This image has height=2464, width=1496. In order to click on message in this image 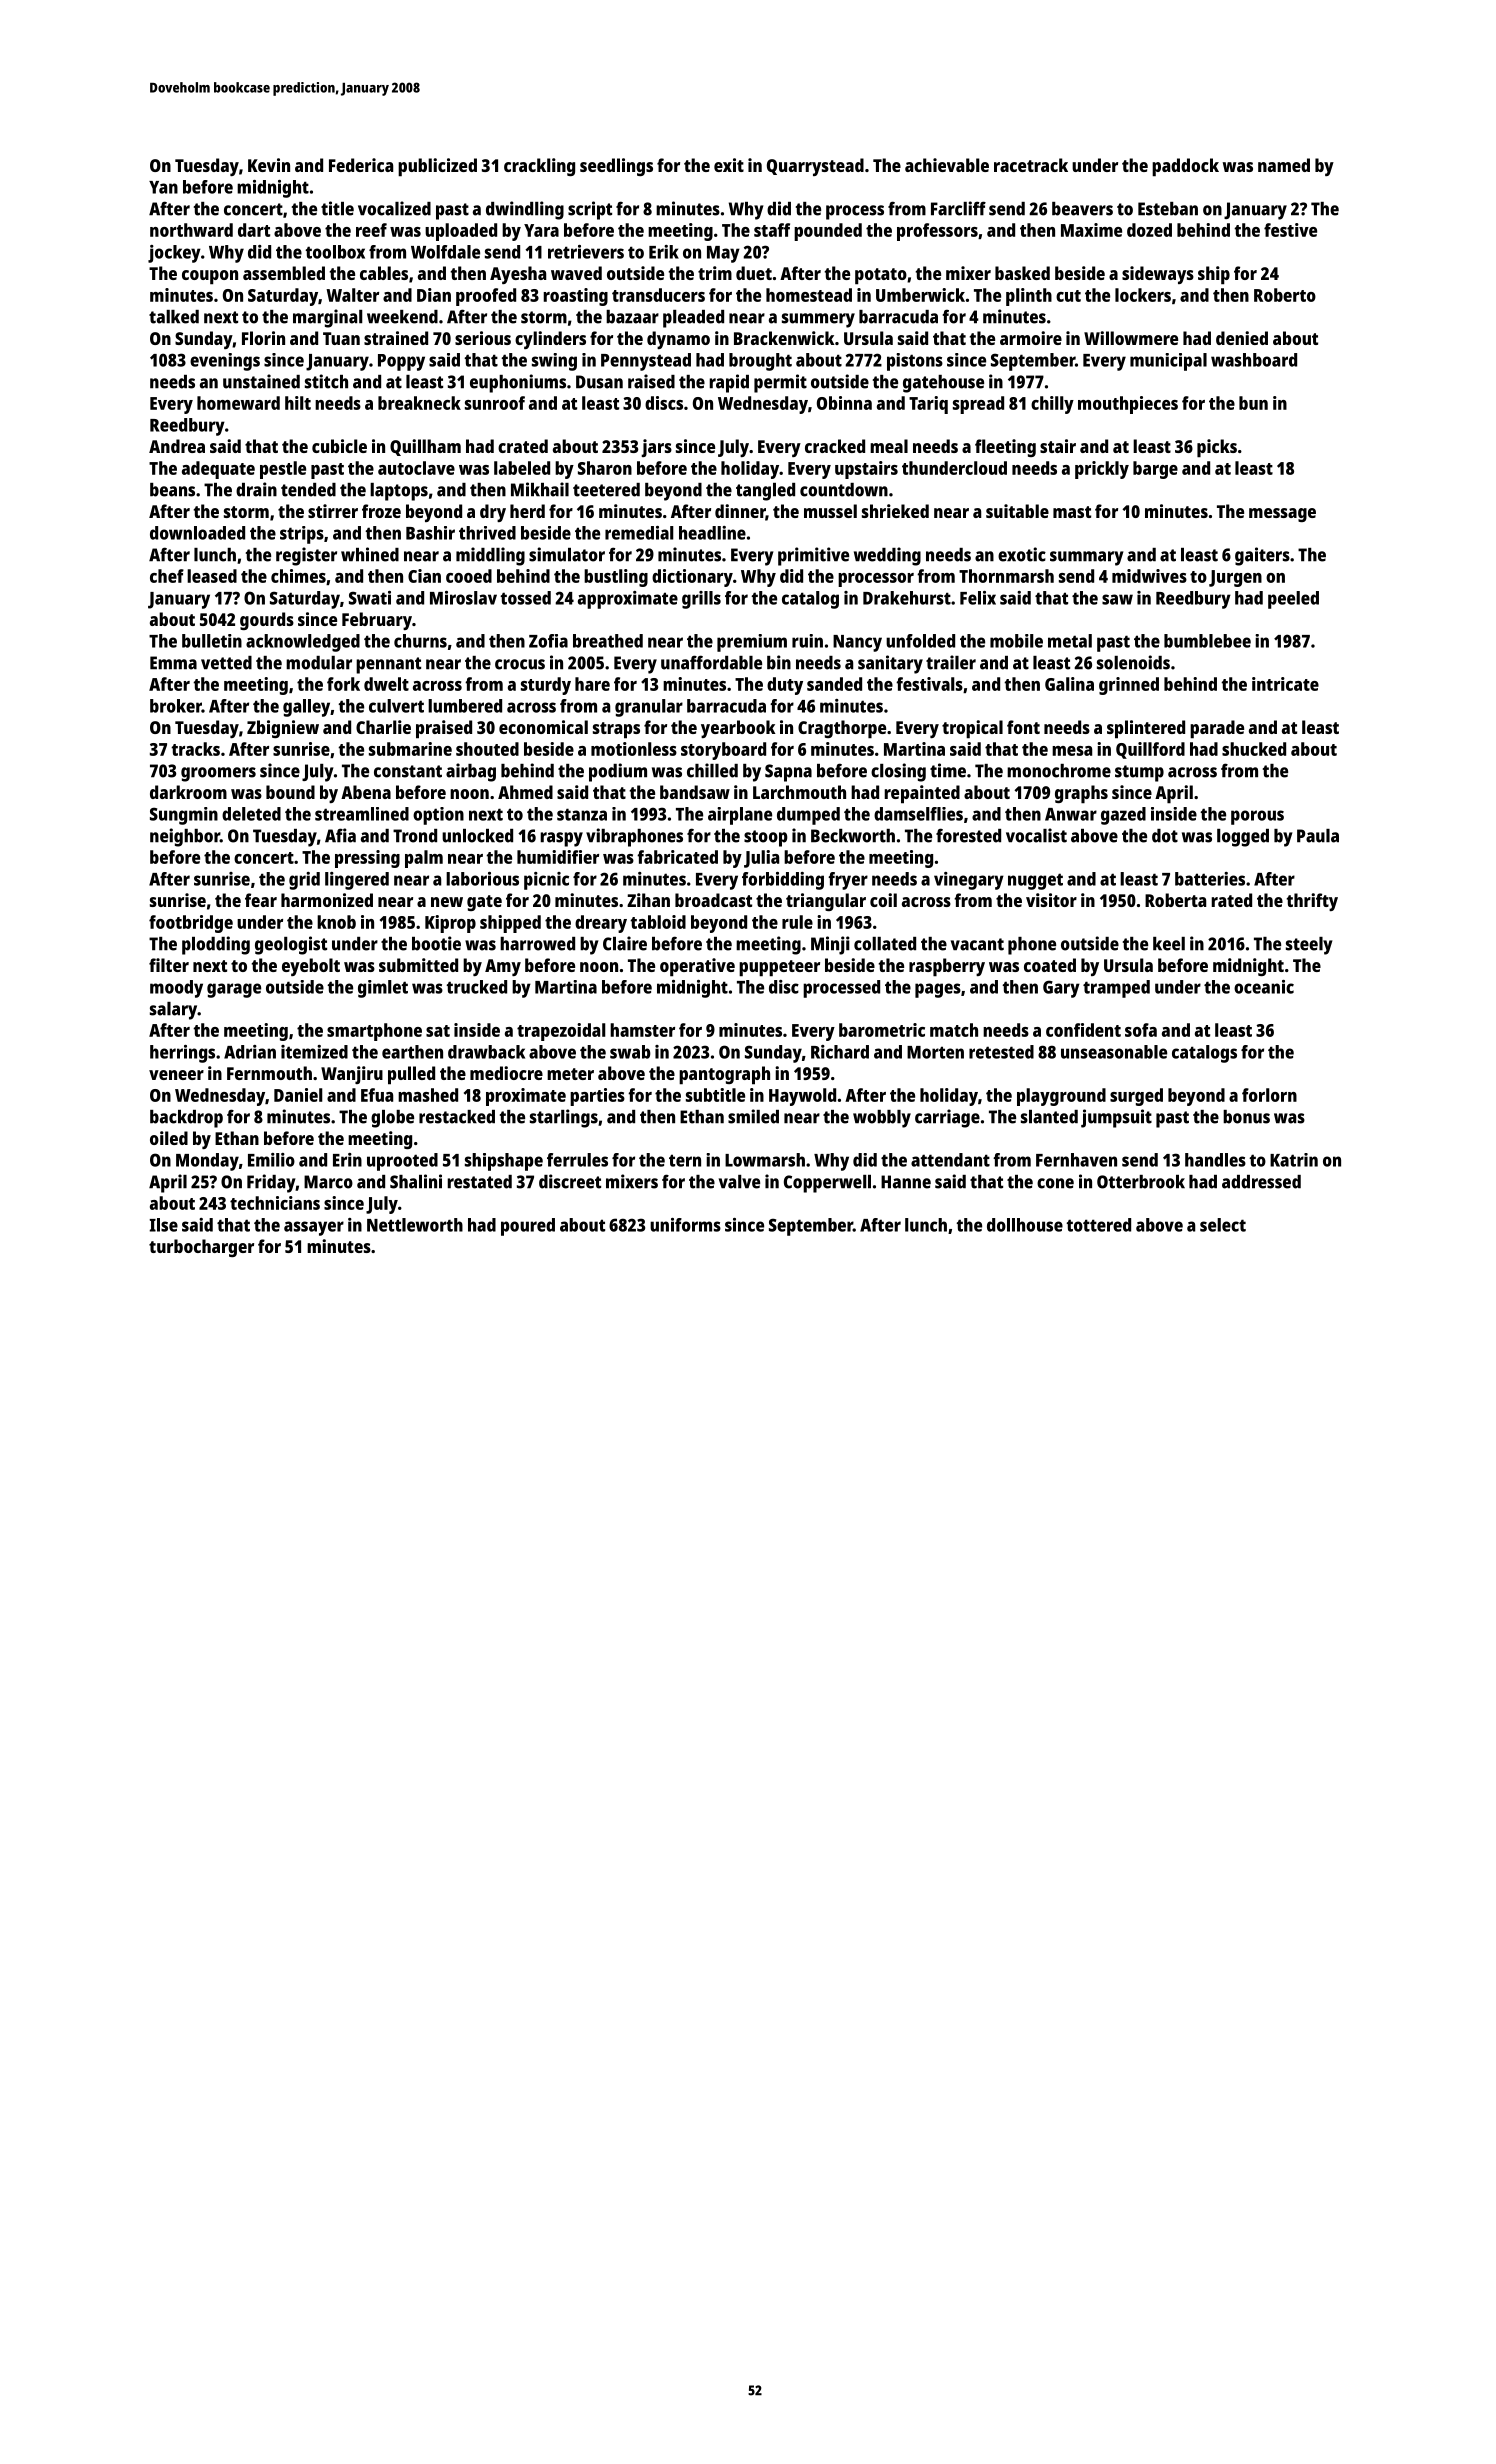, I will do `click(1282, 515)`.
